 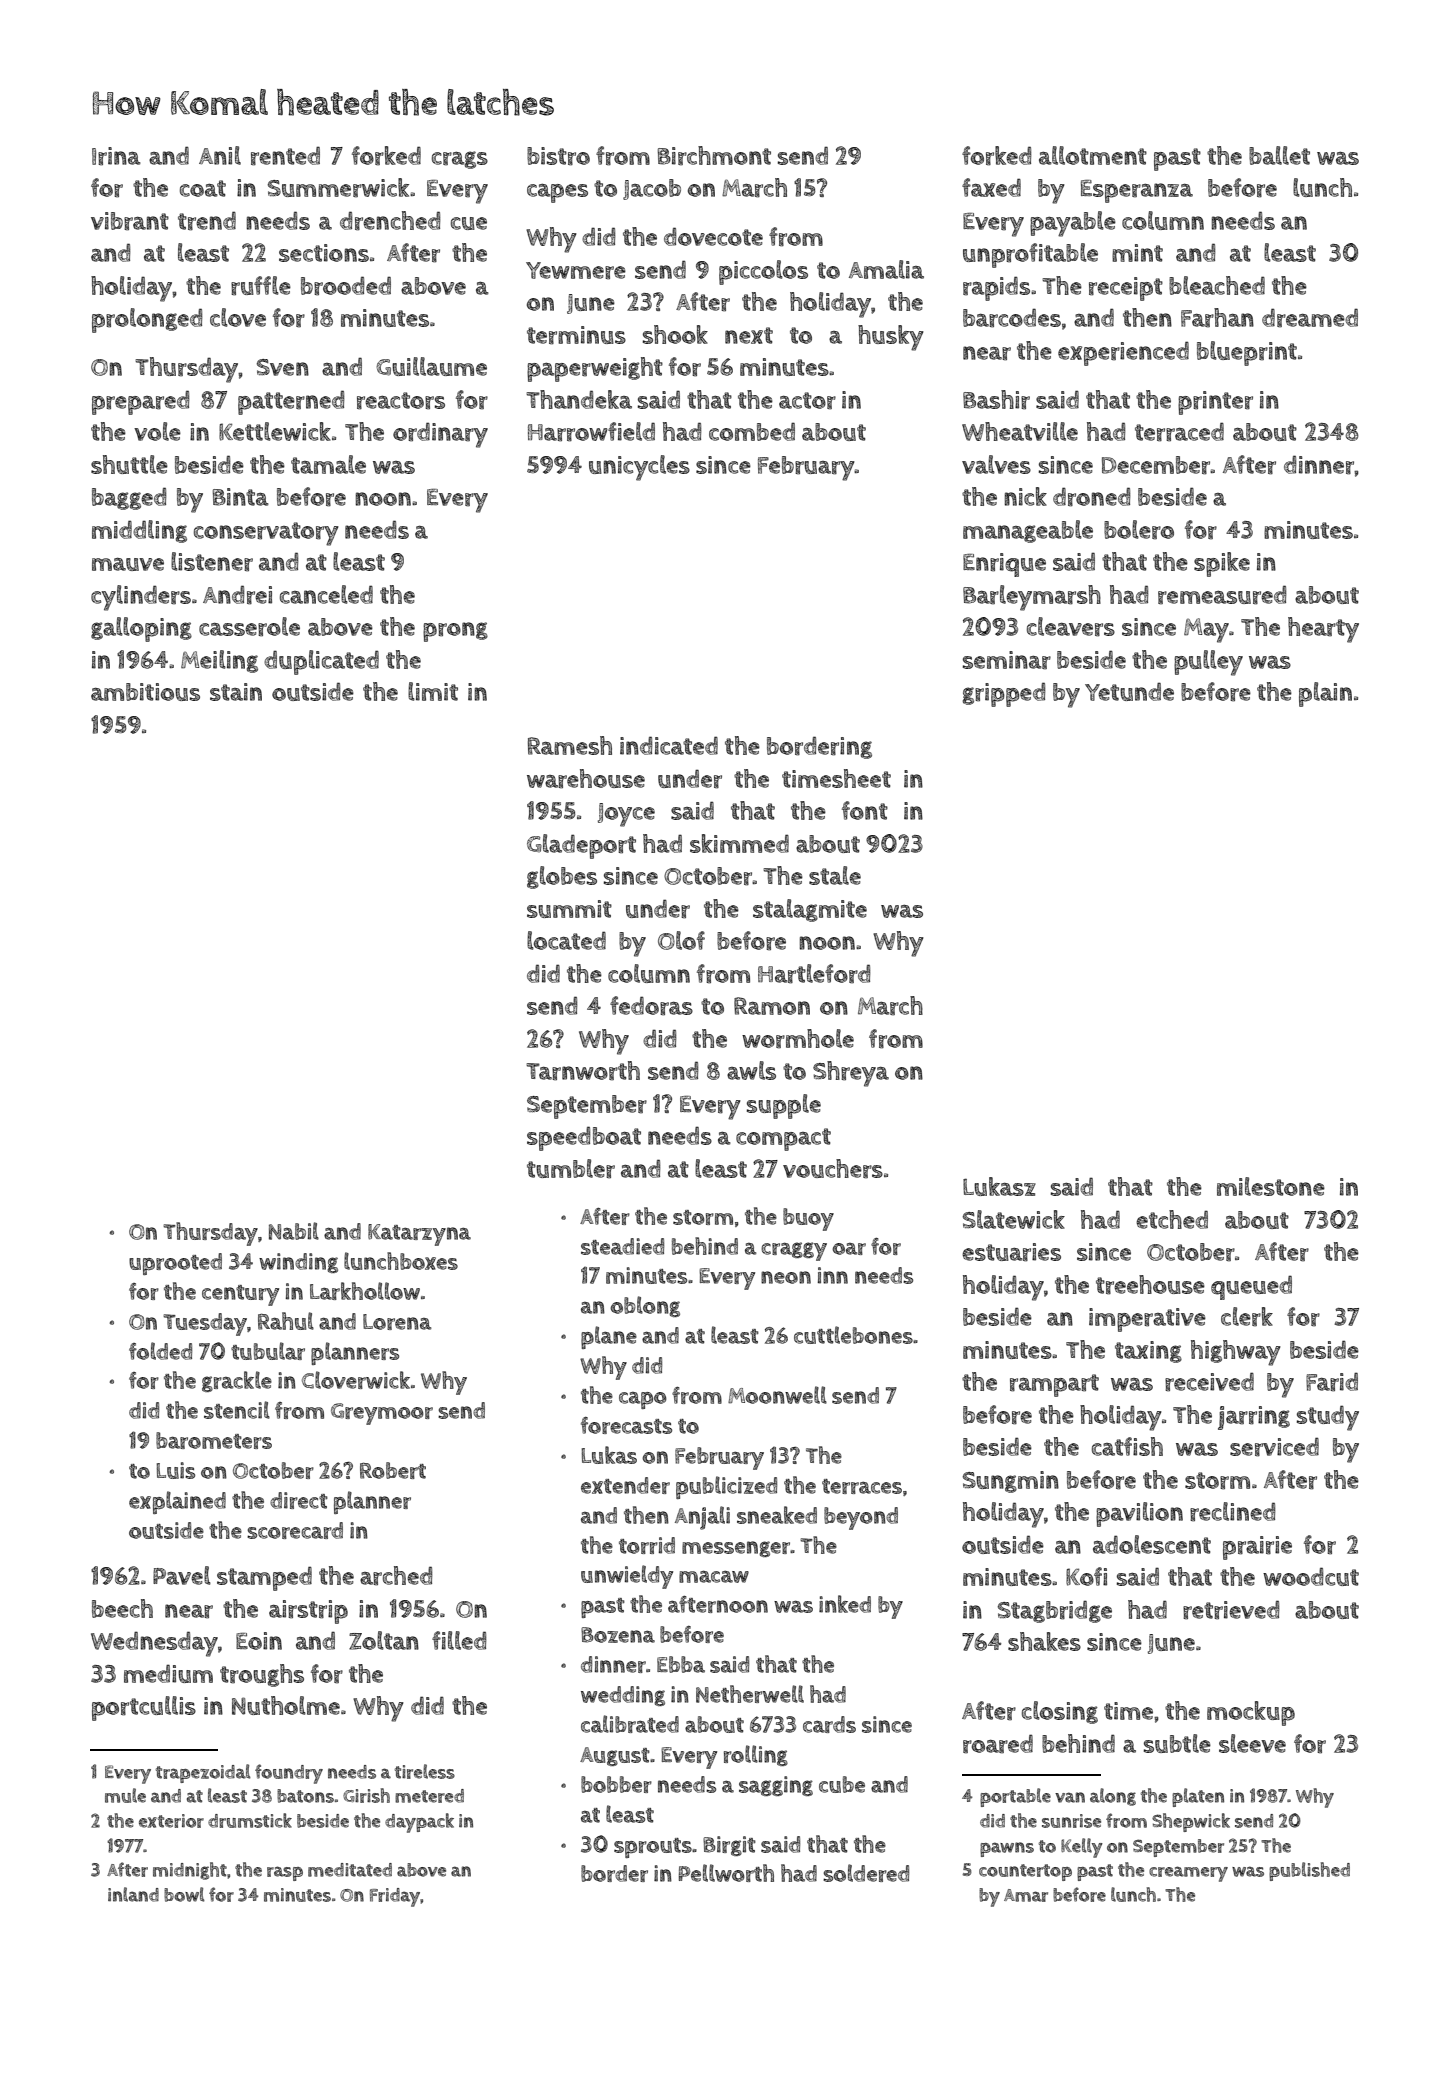 What do you see at coordinates (1252, 1743) in the screenshot?
I see `sleeve` at bounding box center [1252, 1743].
